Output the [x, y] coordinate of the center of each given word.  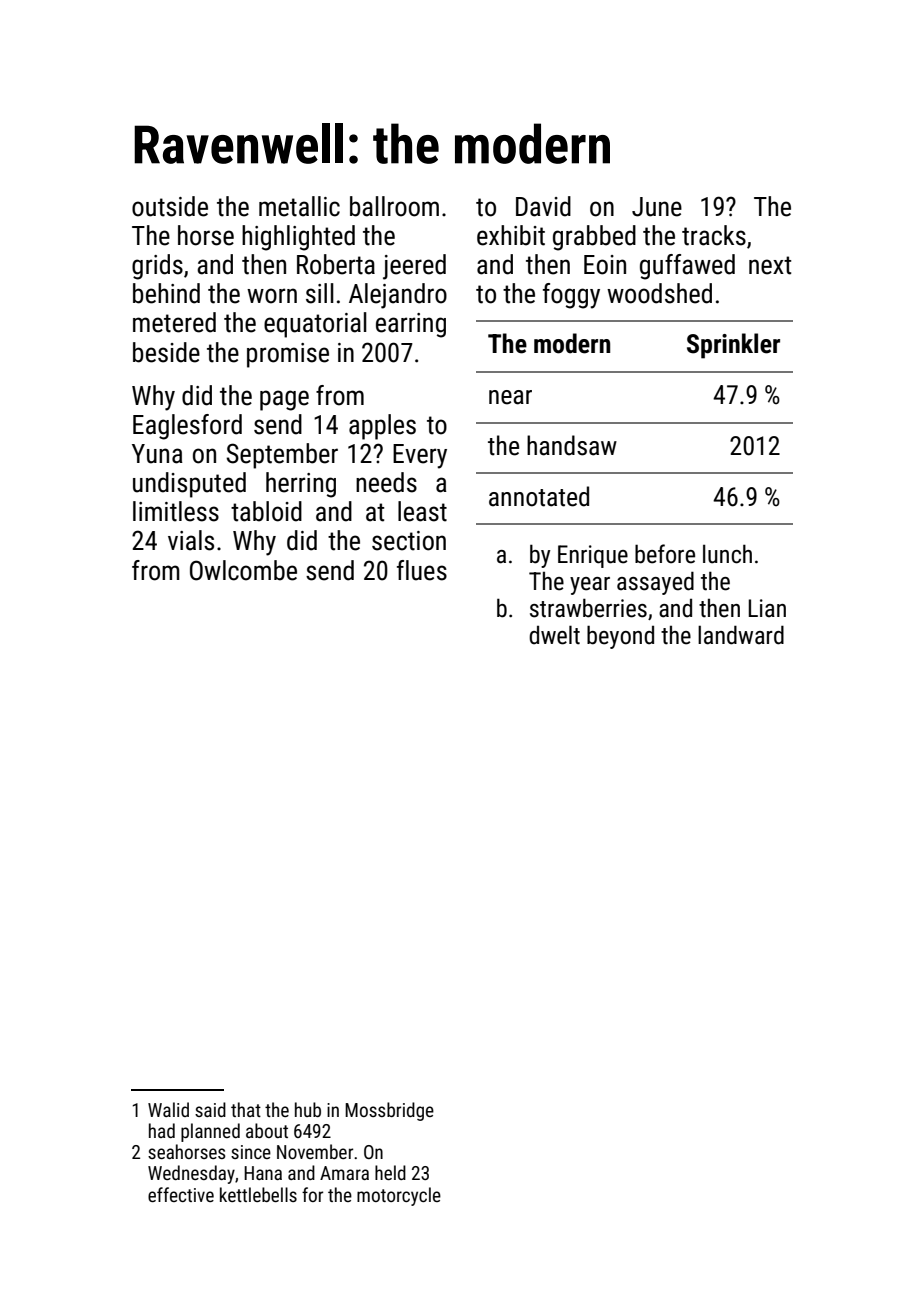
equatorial [315, 325]
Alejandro [398, 296]
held [390, 1172]
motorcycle [399, 1196]
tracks [714, 235]
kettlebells [258, 1194]
